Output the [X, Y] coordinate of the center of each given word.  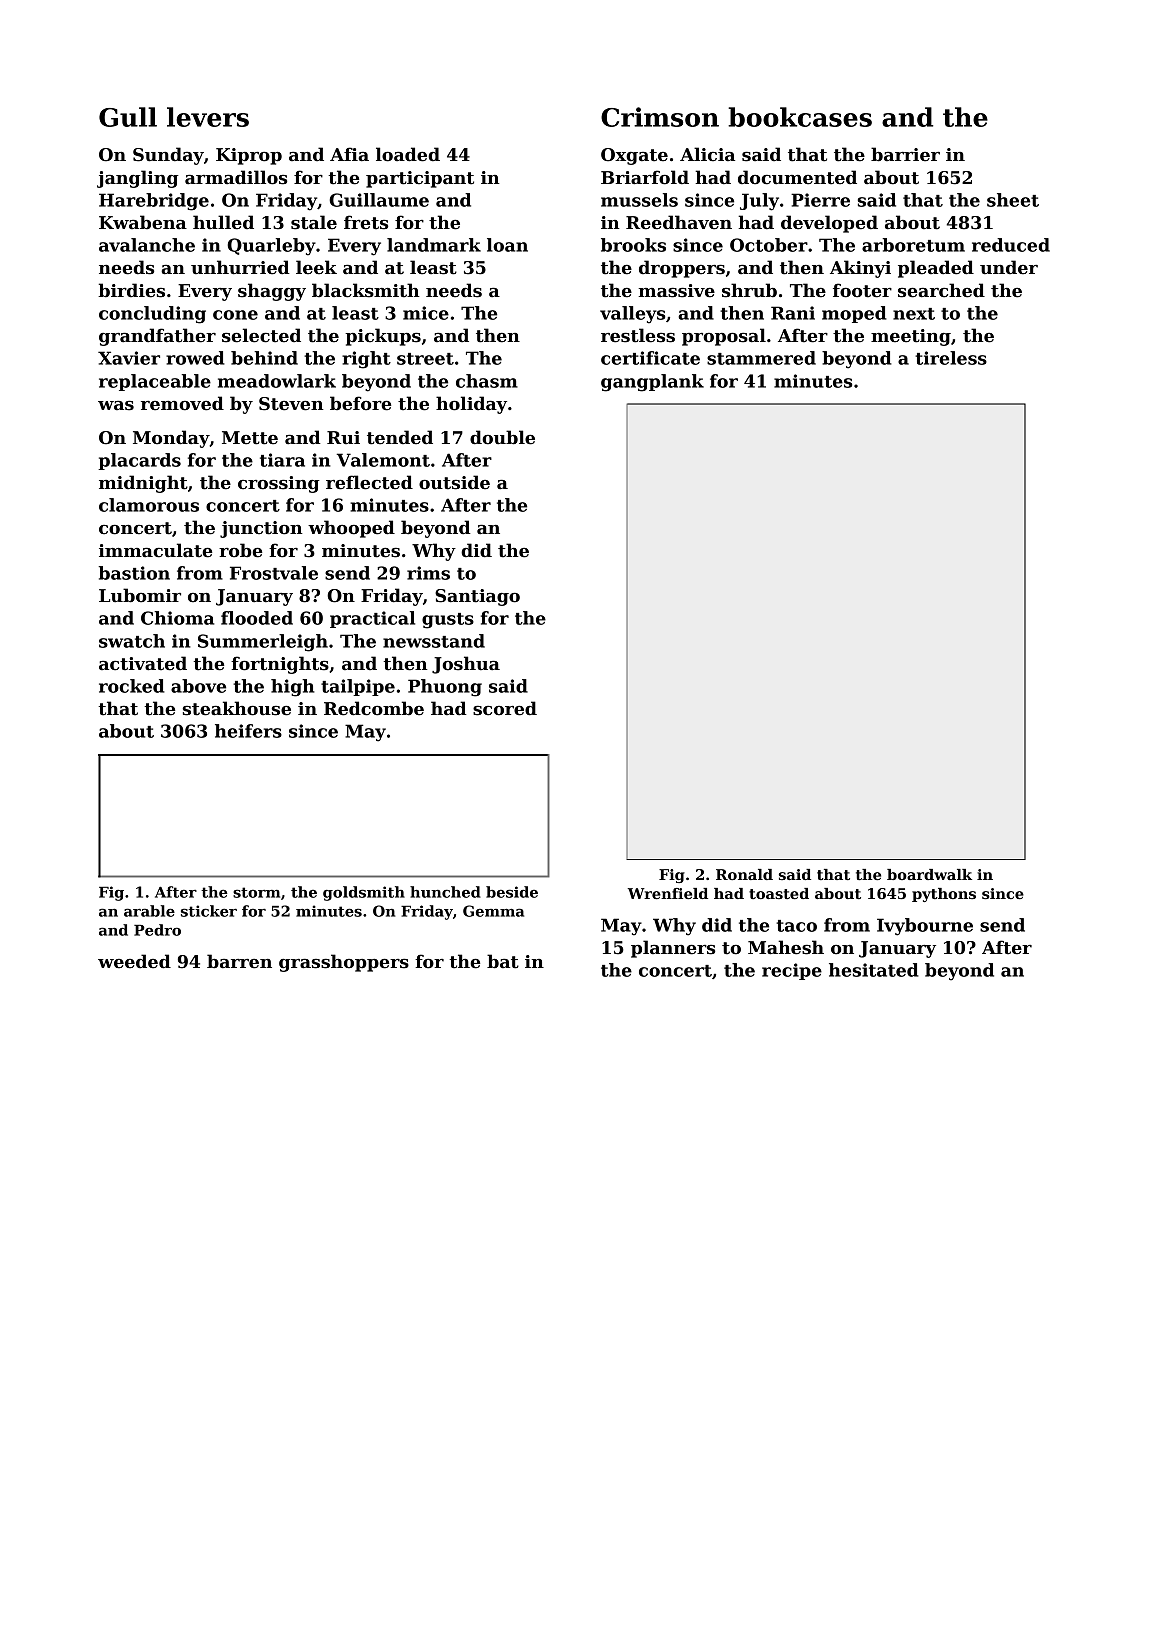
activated [143, 663]
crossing [279, 484]
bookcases [800, 117]
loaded [408, 154]
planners [673, 949]
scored [505, 708]
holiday [471, 405]
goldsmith [364, 893]
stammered [761, 358]
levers [208, 117]
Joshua [466, 665]
